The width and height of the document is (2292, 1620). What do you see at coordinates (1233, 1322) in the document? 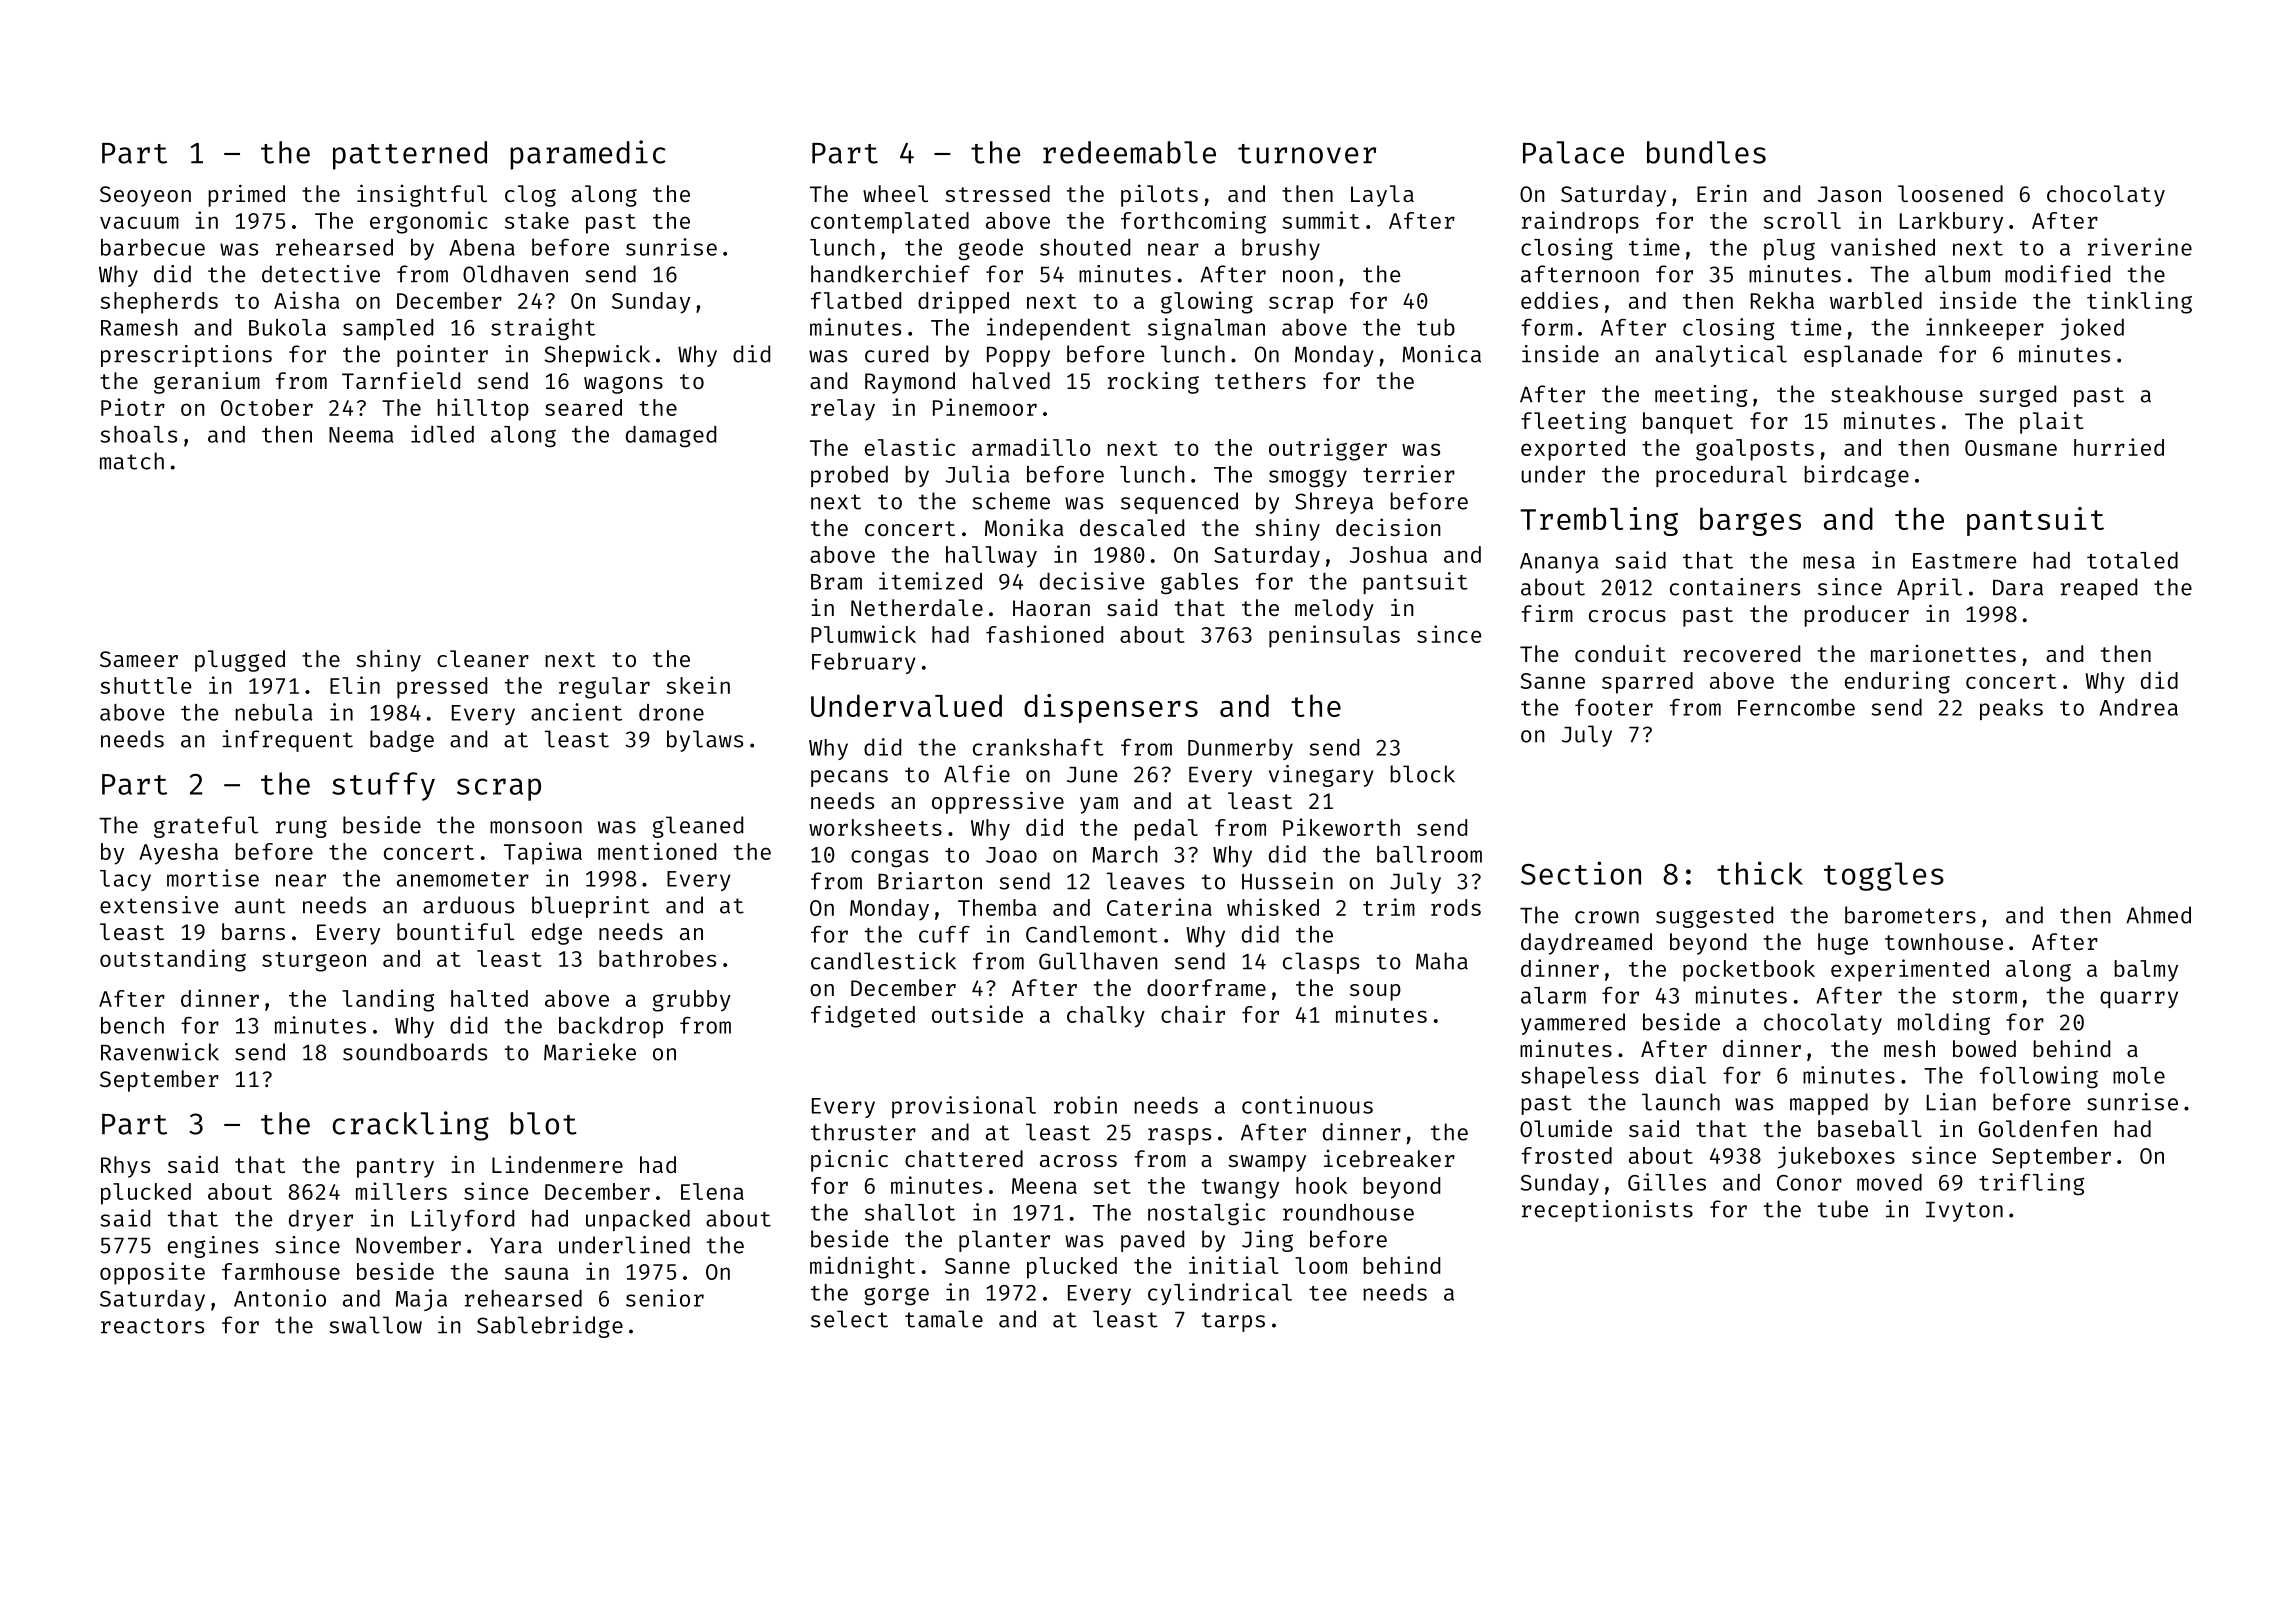
I see `tarps` at bounding box center [1233, 1322].
